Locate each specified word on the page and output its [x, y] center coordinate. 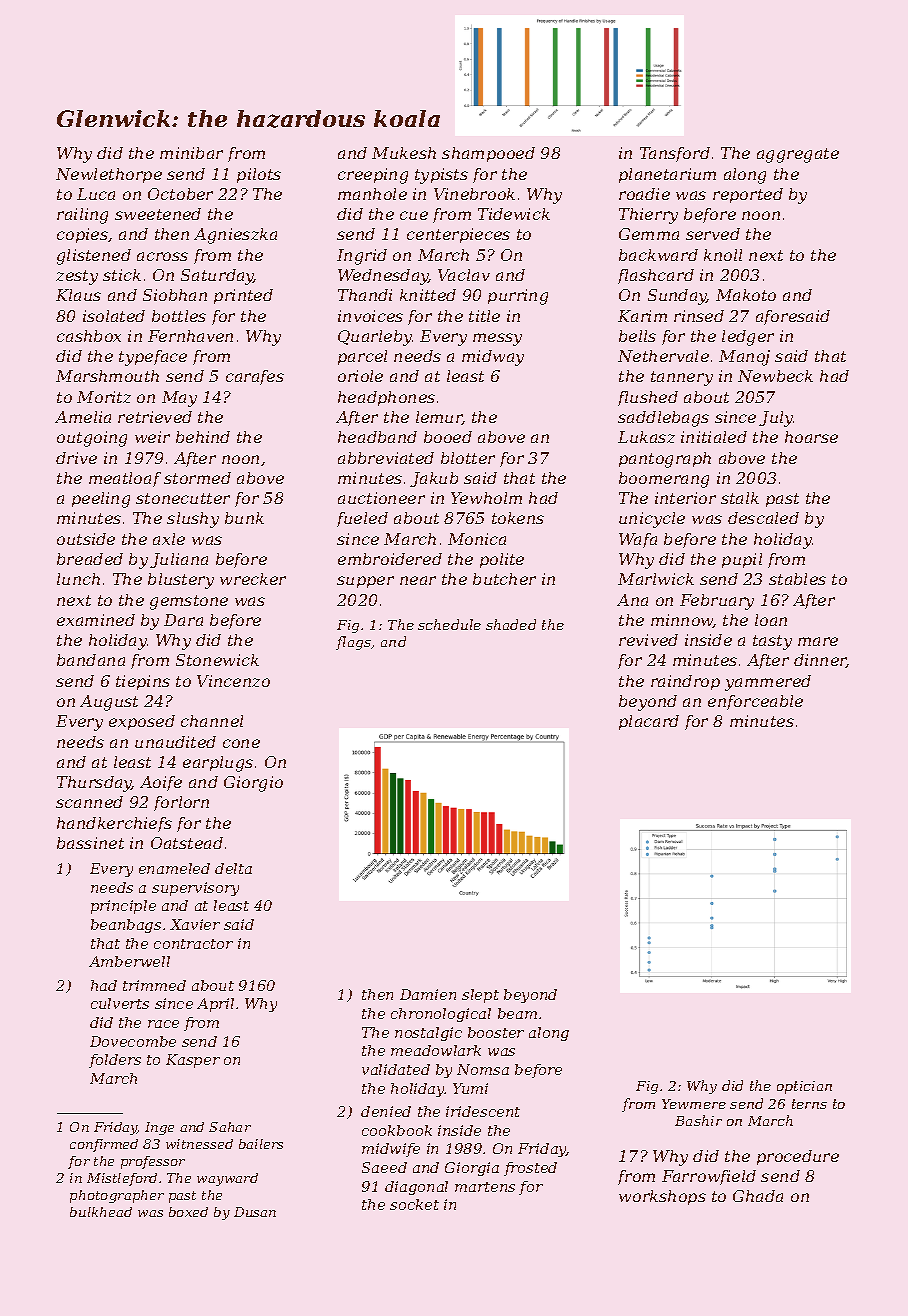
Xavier [195, 924]
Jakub [434, 479]
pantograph [665, 460]
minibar [191, 153]
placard [649, 722]
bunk [244, 518]
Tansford [675, 154]
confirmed [104, 1145]
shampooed [488, 154]
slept [480, 996]
